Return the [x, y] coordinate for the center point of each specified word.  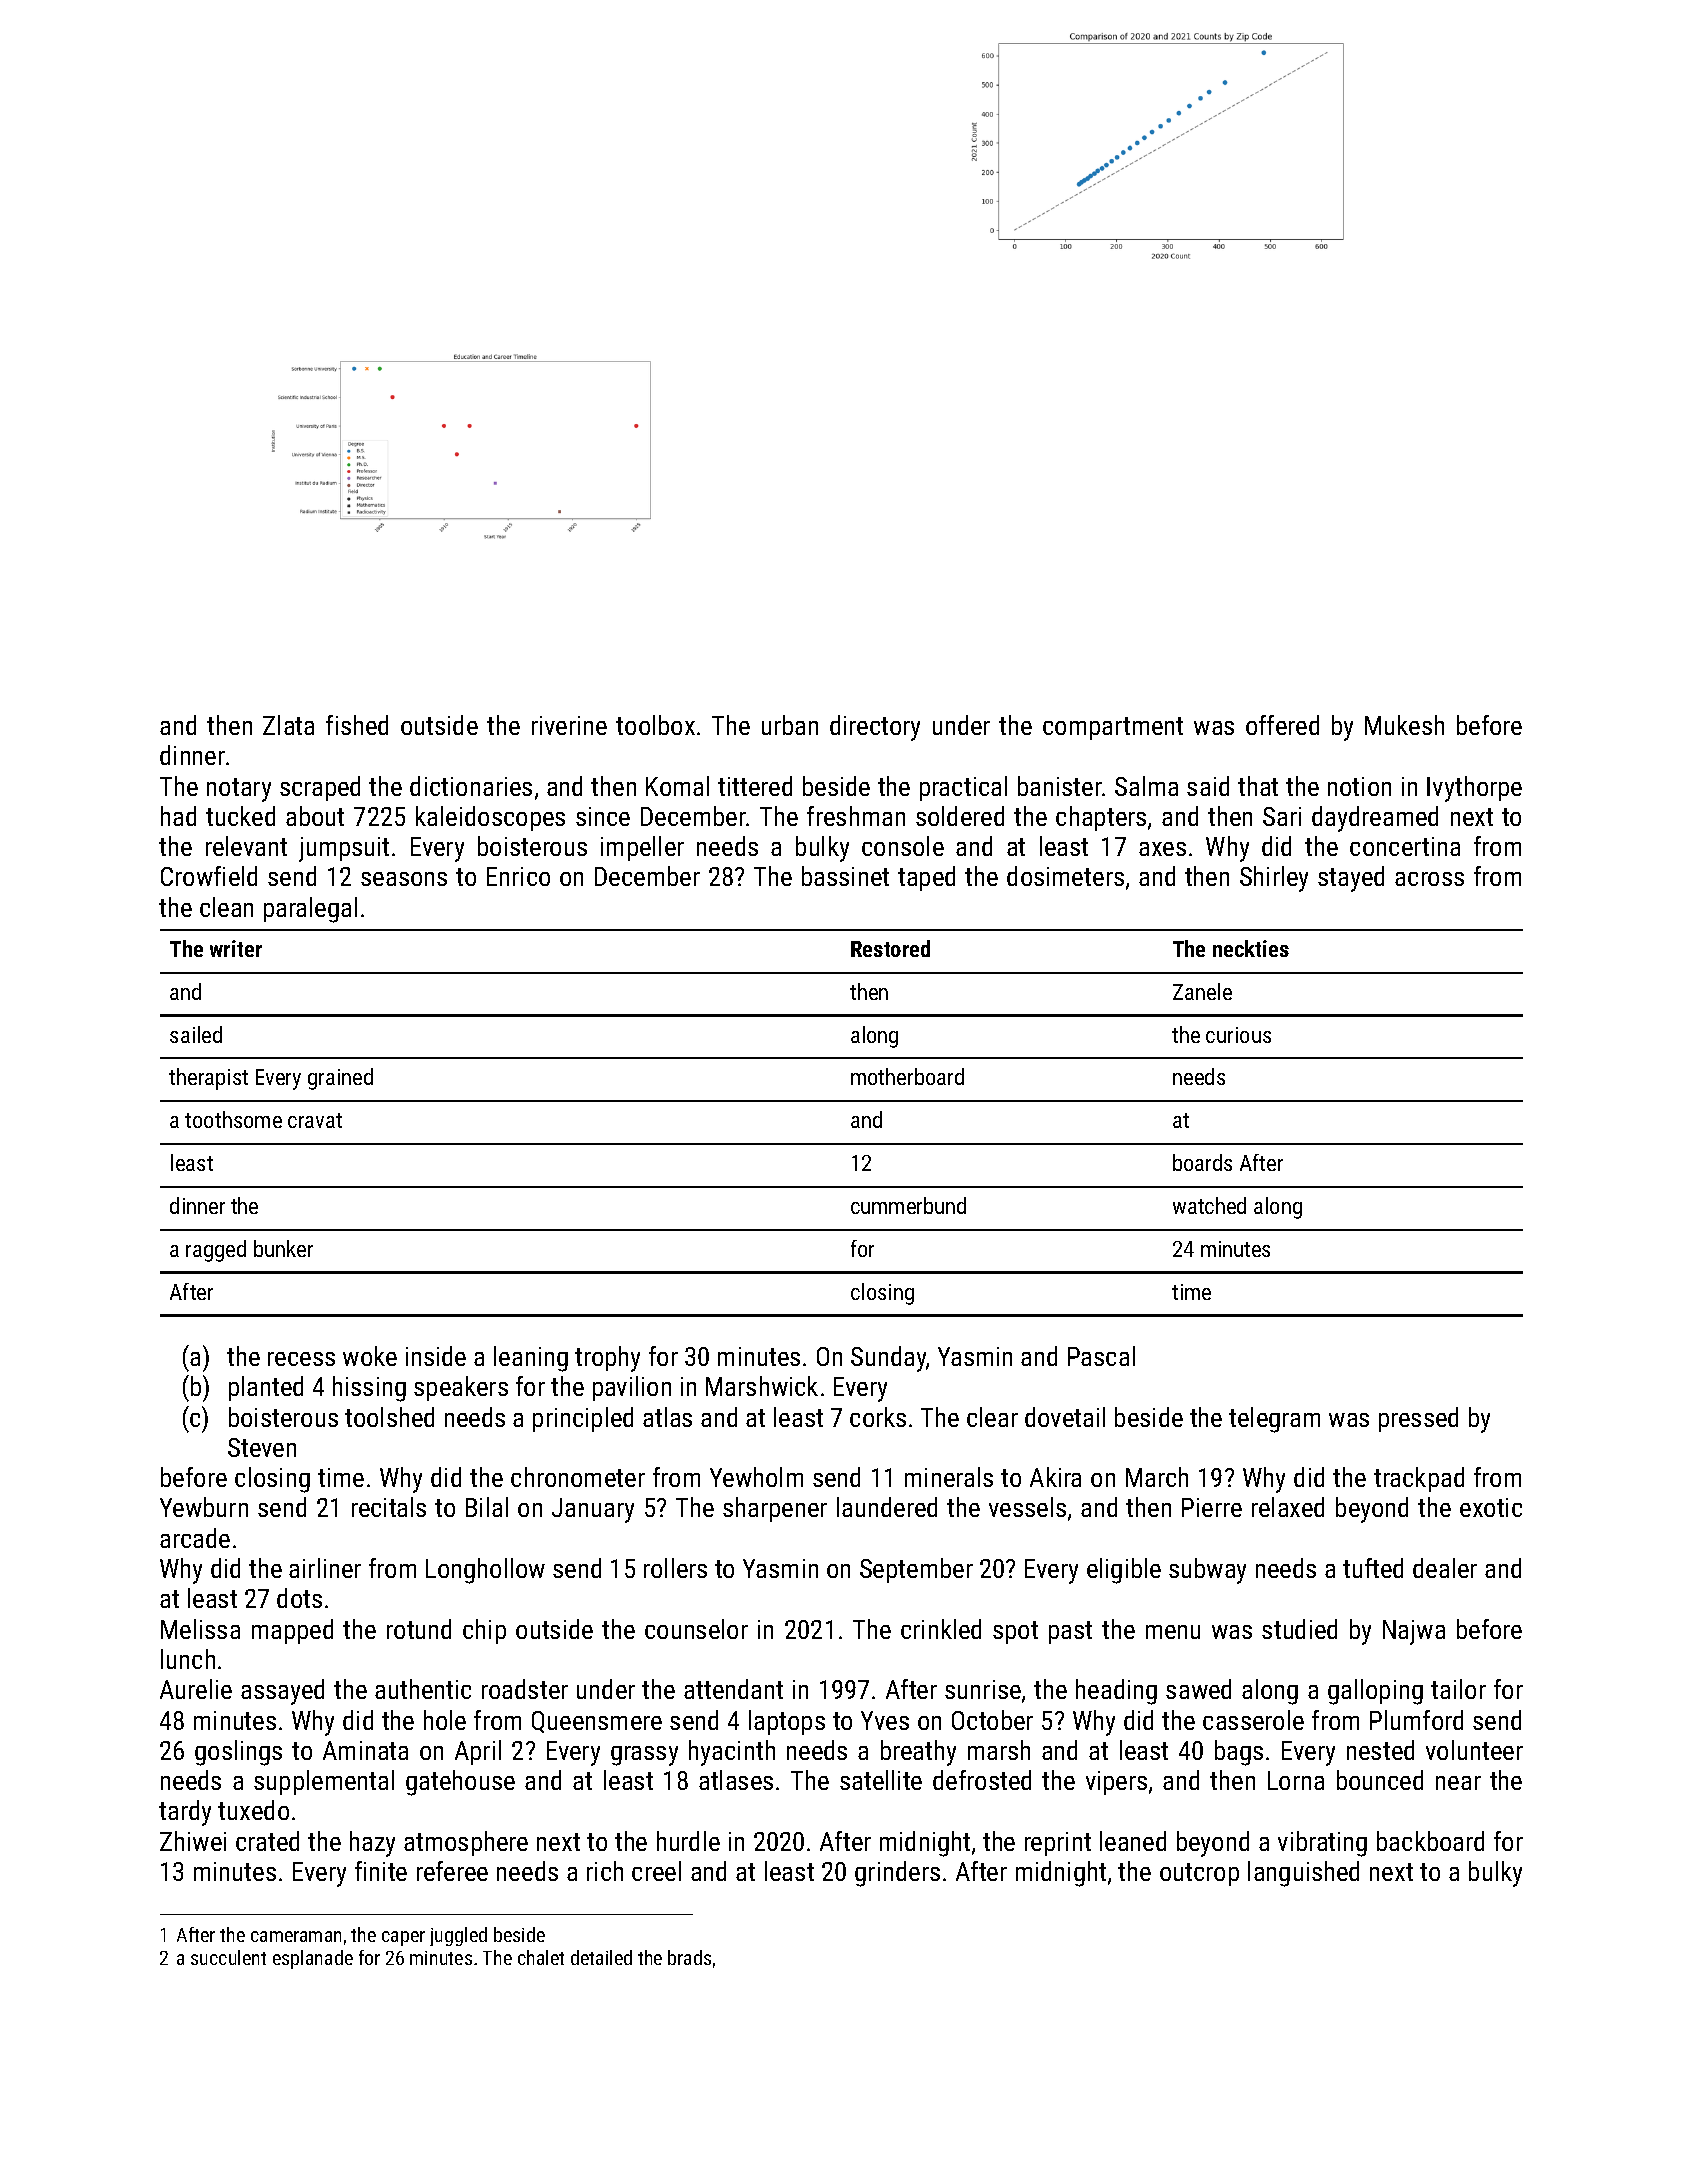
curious [1238, 1035]
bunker [283, 1248]
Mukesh [1404, 725]
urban [790, 725]
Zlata [288, 725]
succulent [228, 1957]
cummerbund [908, 1205]
